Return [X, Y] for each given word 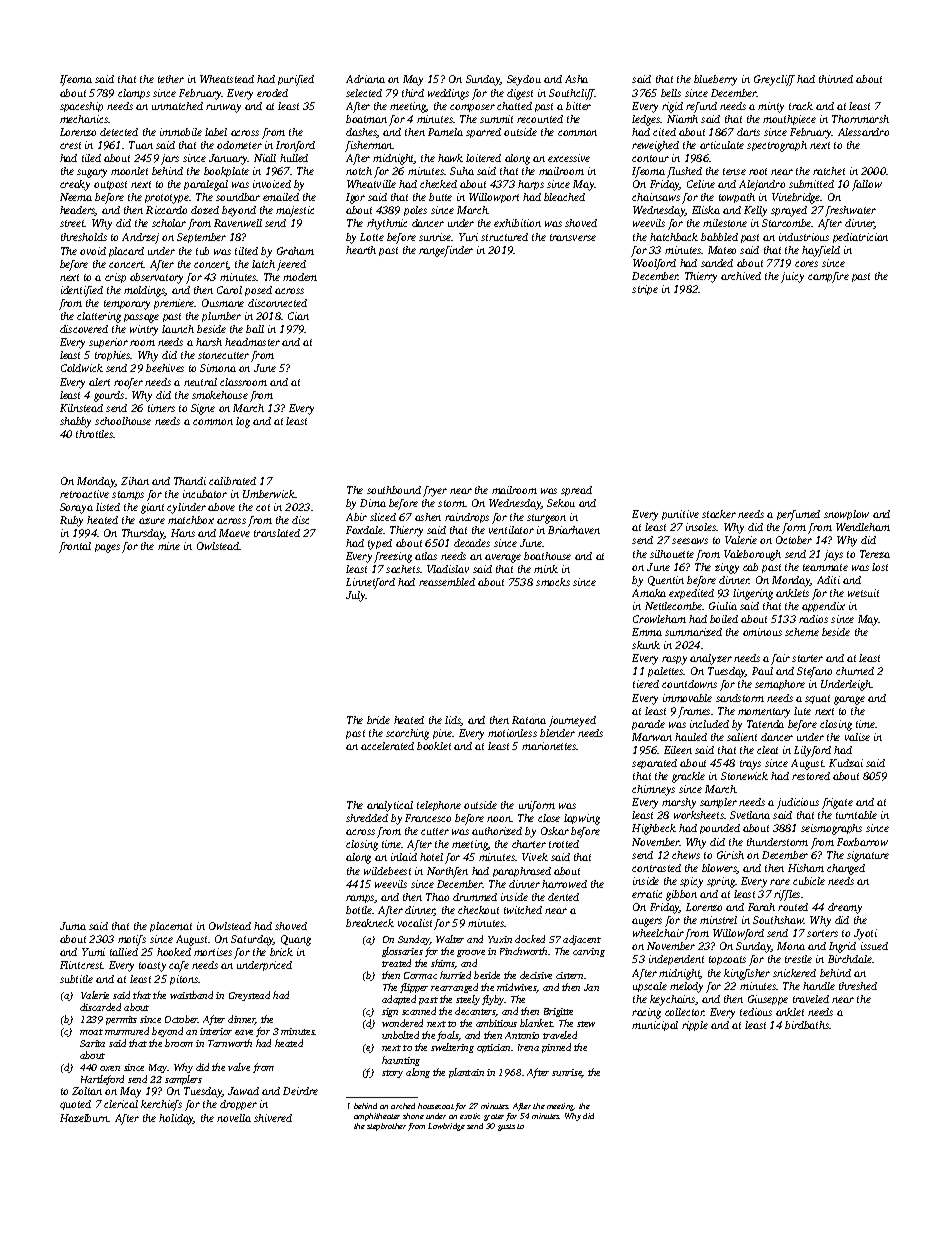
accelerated [387, 746]
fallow [867, 185]
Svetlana [750, 815]
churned [855, 671]
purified [296, 80]
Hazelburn [84, 1118]
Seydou [524, 80]
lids [453, 721]
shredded [367, 818]
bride [378, 720]
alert [99, 382]
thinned [836, 79]
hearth [361, 250]
